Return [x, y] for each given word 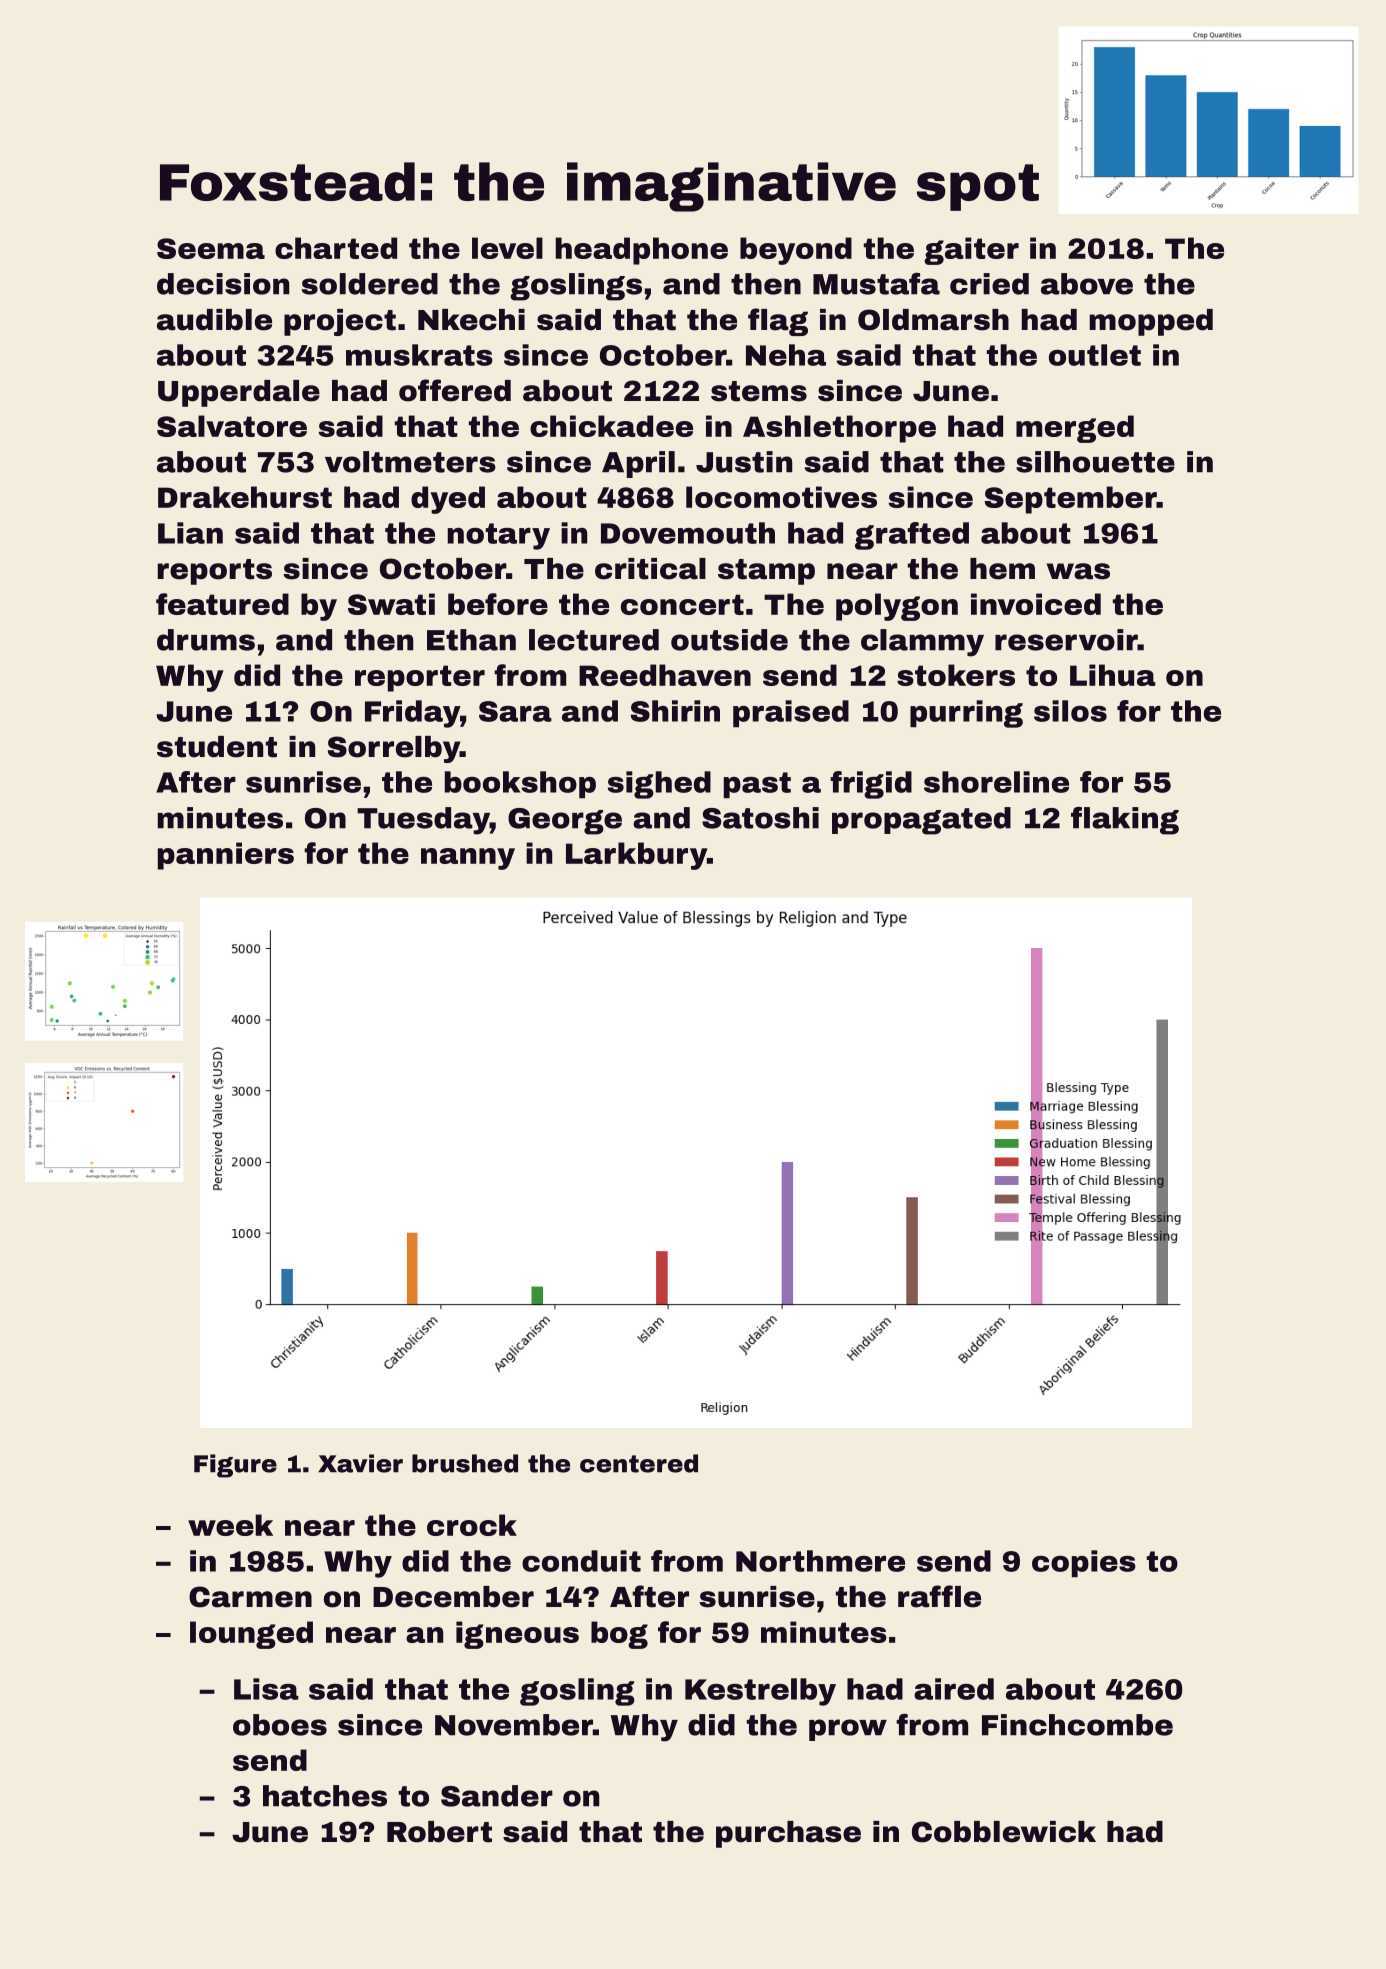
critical [650, 569]
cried [989, 284]
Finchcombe [1077, 1725]
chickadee [611, 426]
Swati [391, 604]
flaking [1125, 821]
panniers [226, 856]
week [230, 1525]
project [340, 322]
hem [1002, 569]
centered [639, 1463]
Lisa [266, 1689]
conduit [581, 1561]
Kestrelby [760, 1692]
